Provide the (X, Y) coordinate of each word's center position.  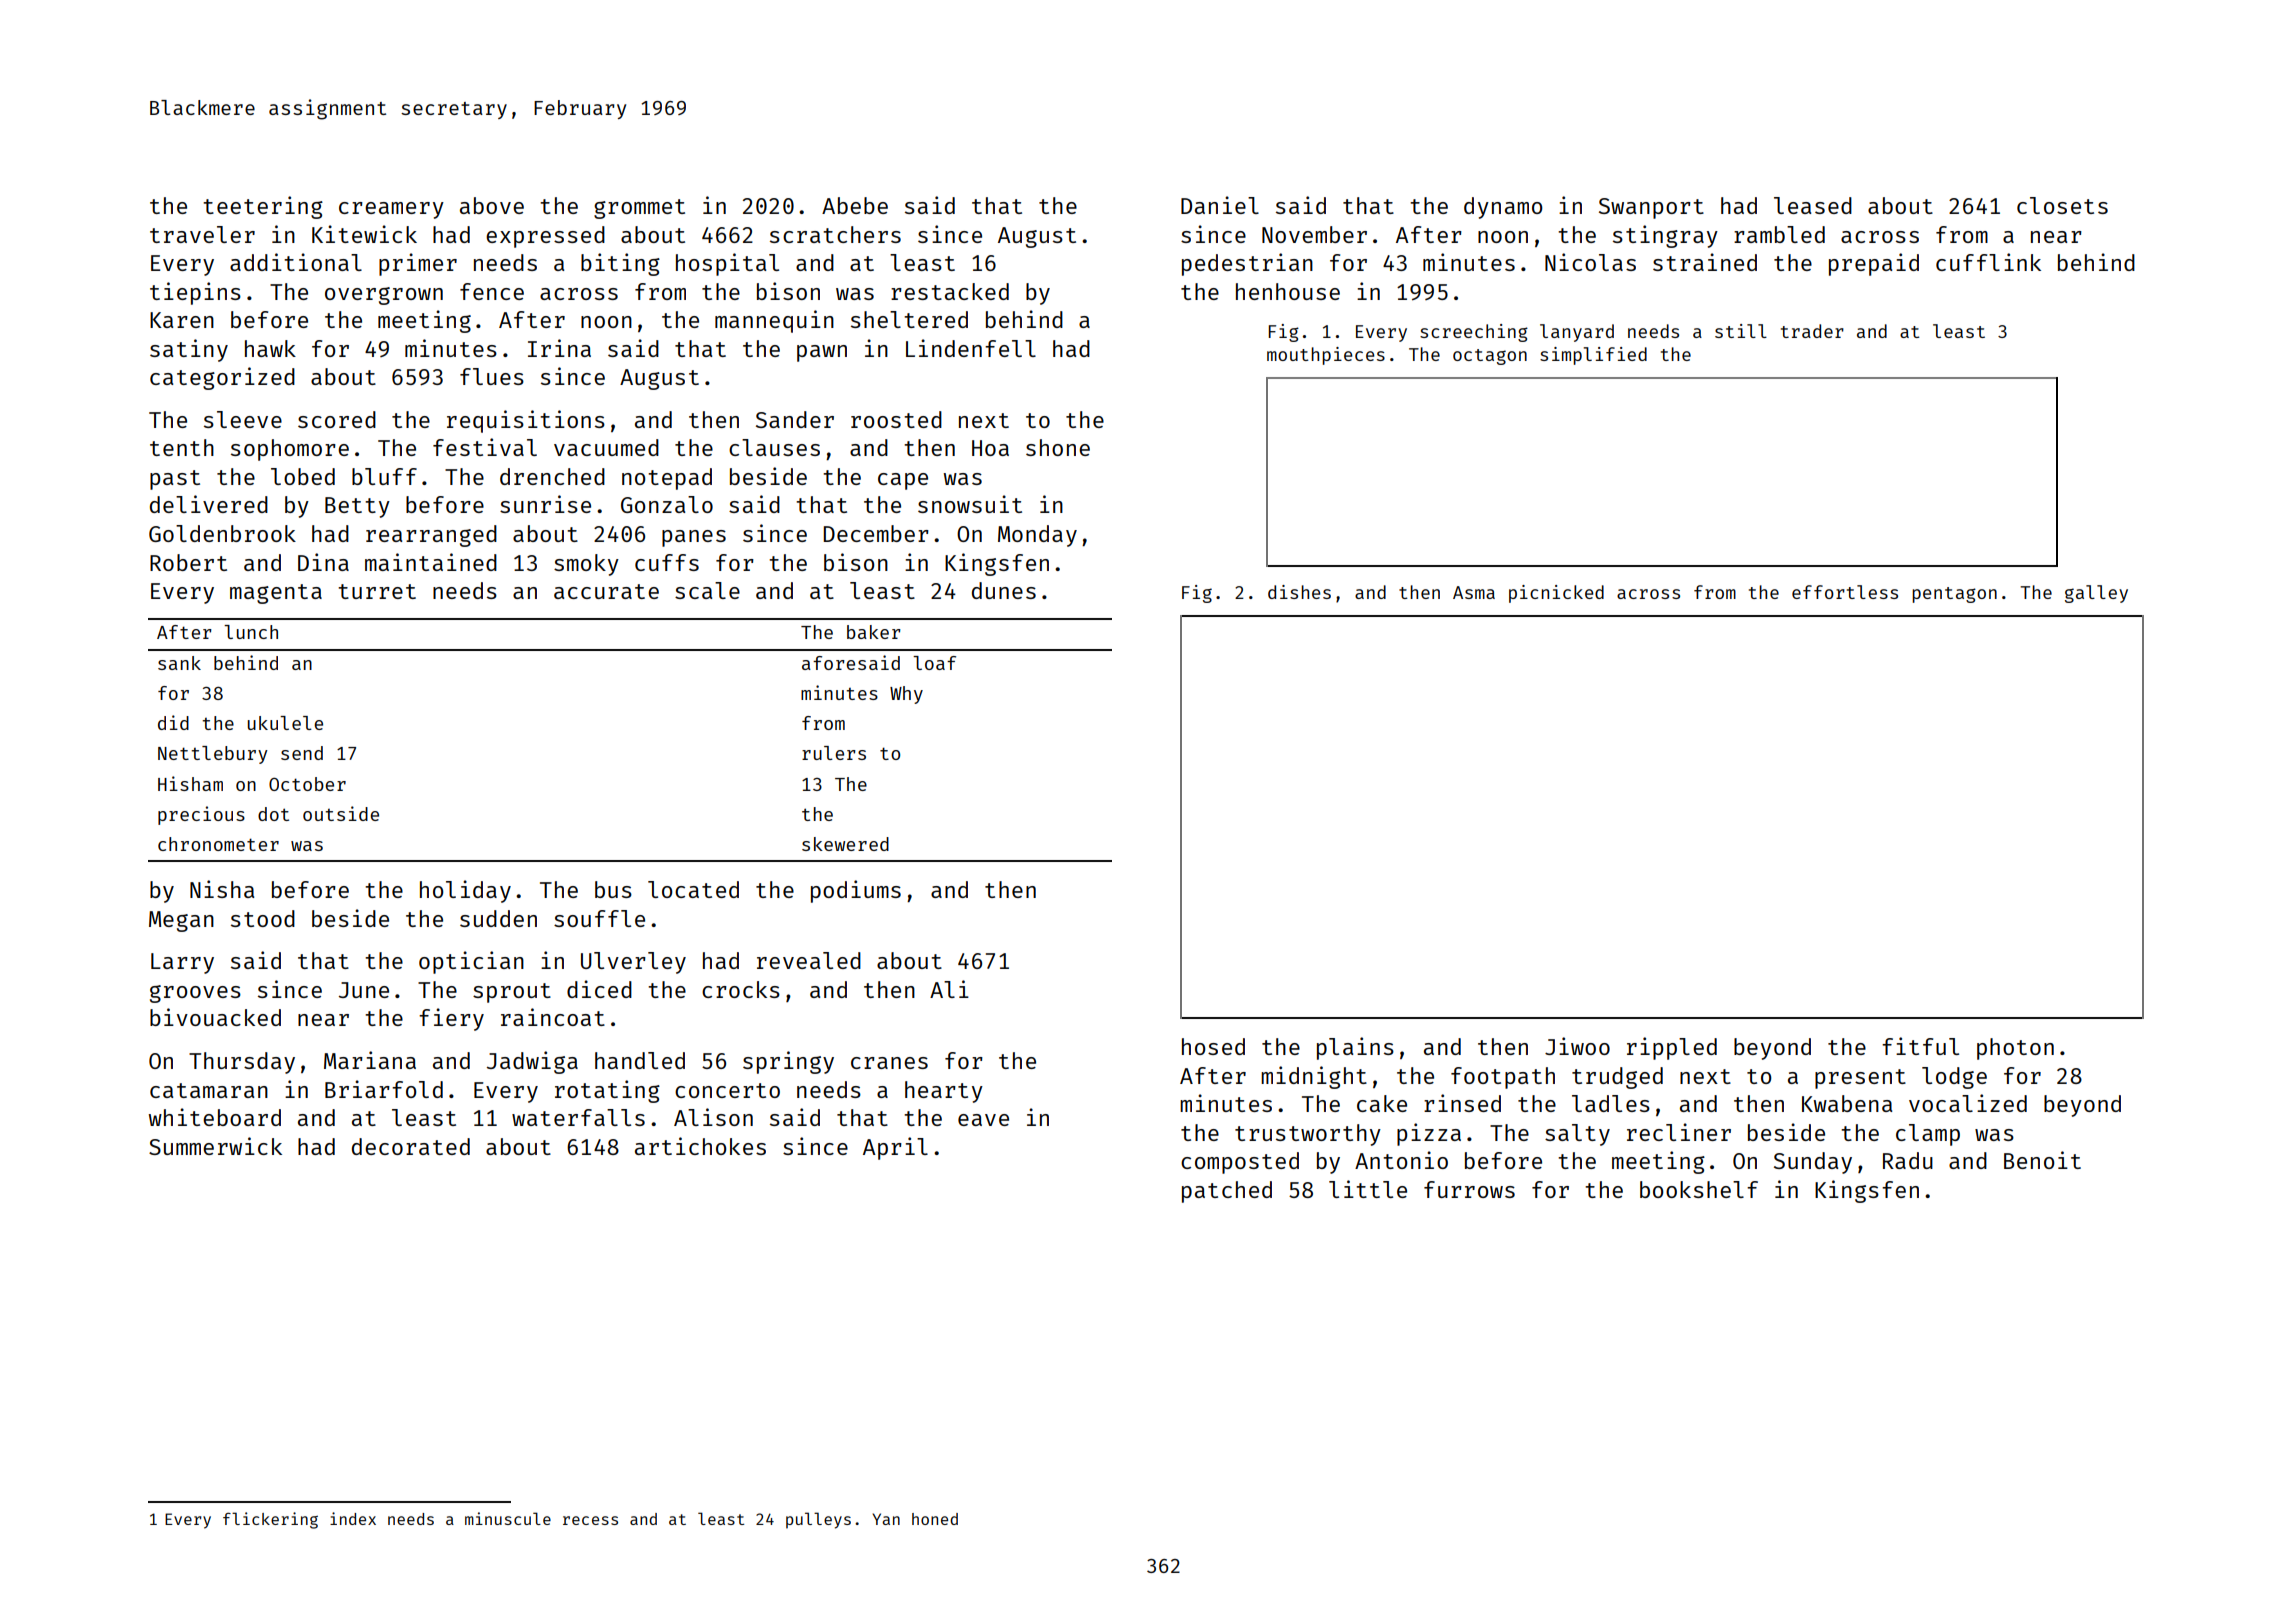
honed (935, 1519)
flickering (270, 1520)
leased (1813, 205)
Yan (886, 1519)
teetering (263, 207)
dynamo (1503, 208)
